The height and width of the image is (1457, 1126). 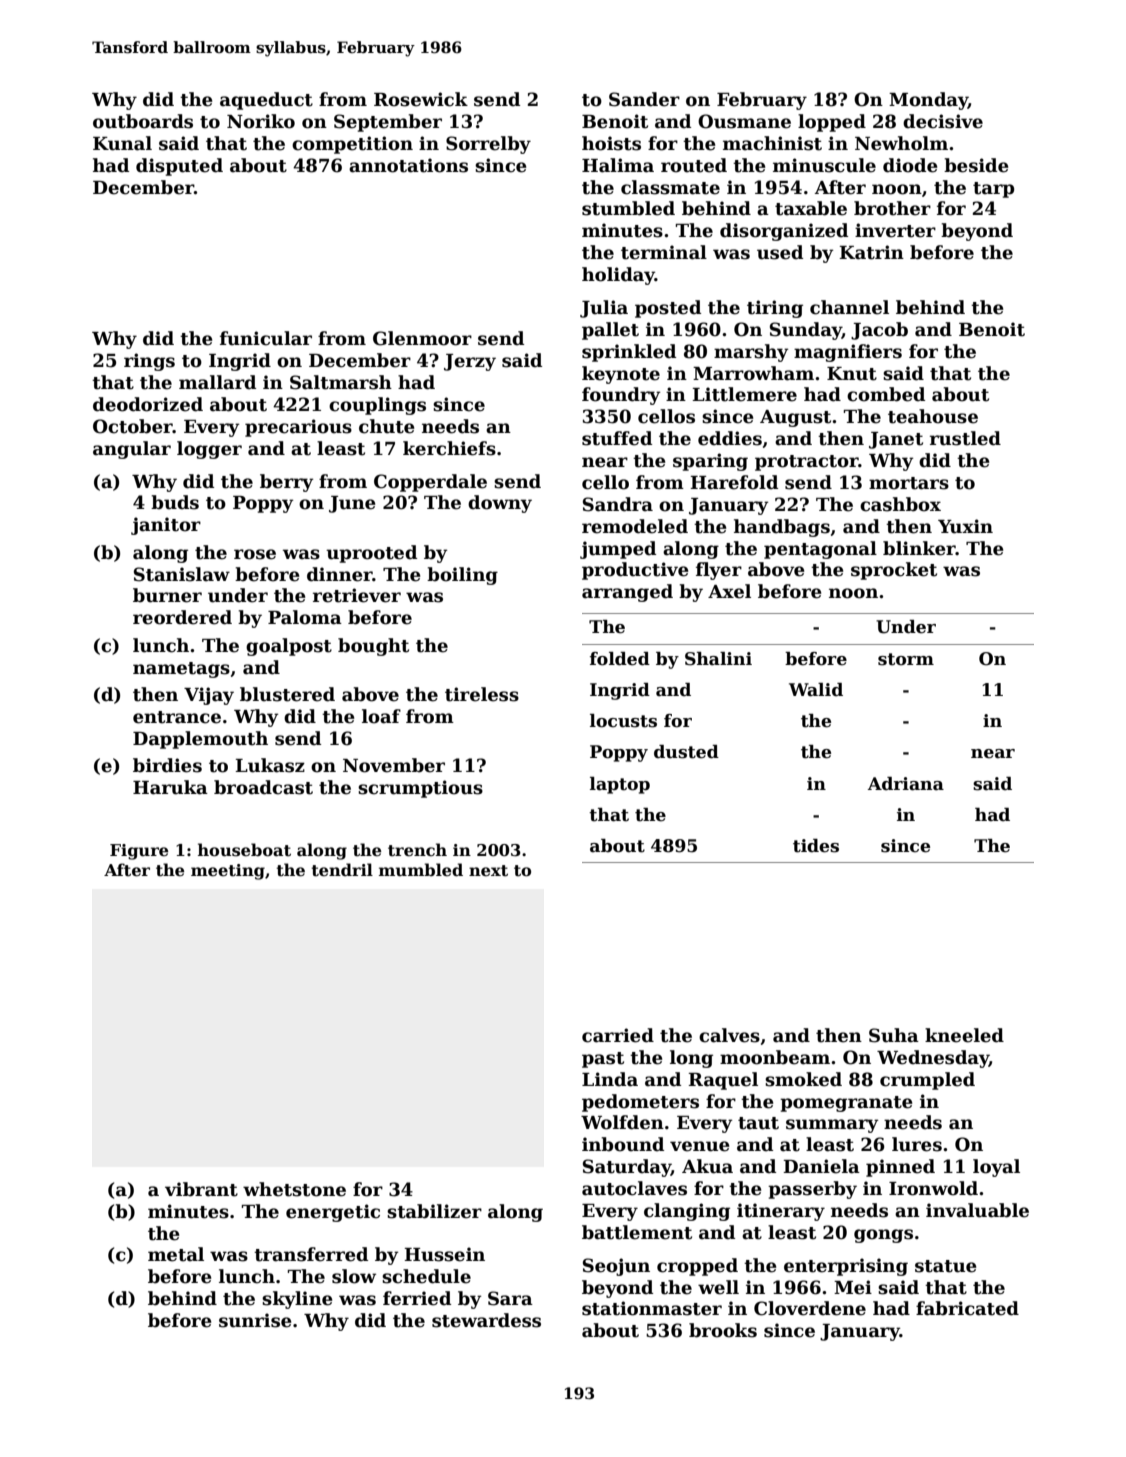 What do you see at coordinates (266, 101) in the image?
I see `aqueduct` at bounding box center [266, 101].
